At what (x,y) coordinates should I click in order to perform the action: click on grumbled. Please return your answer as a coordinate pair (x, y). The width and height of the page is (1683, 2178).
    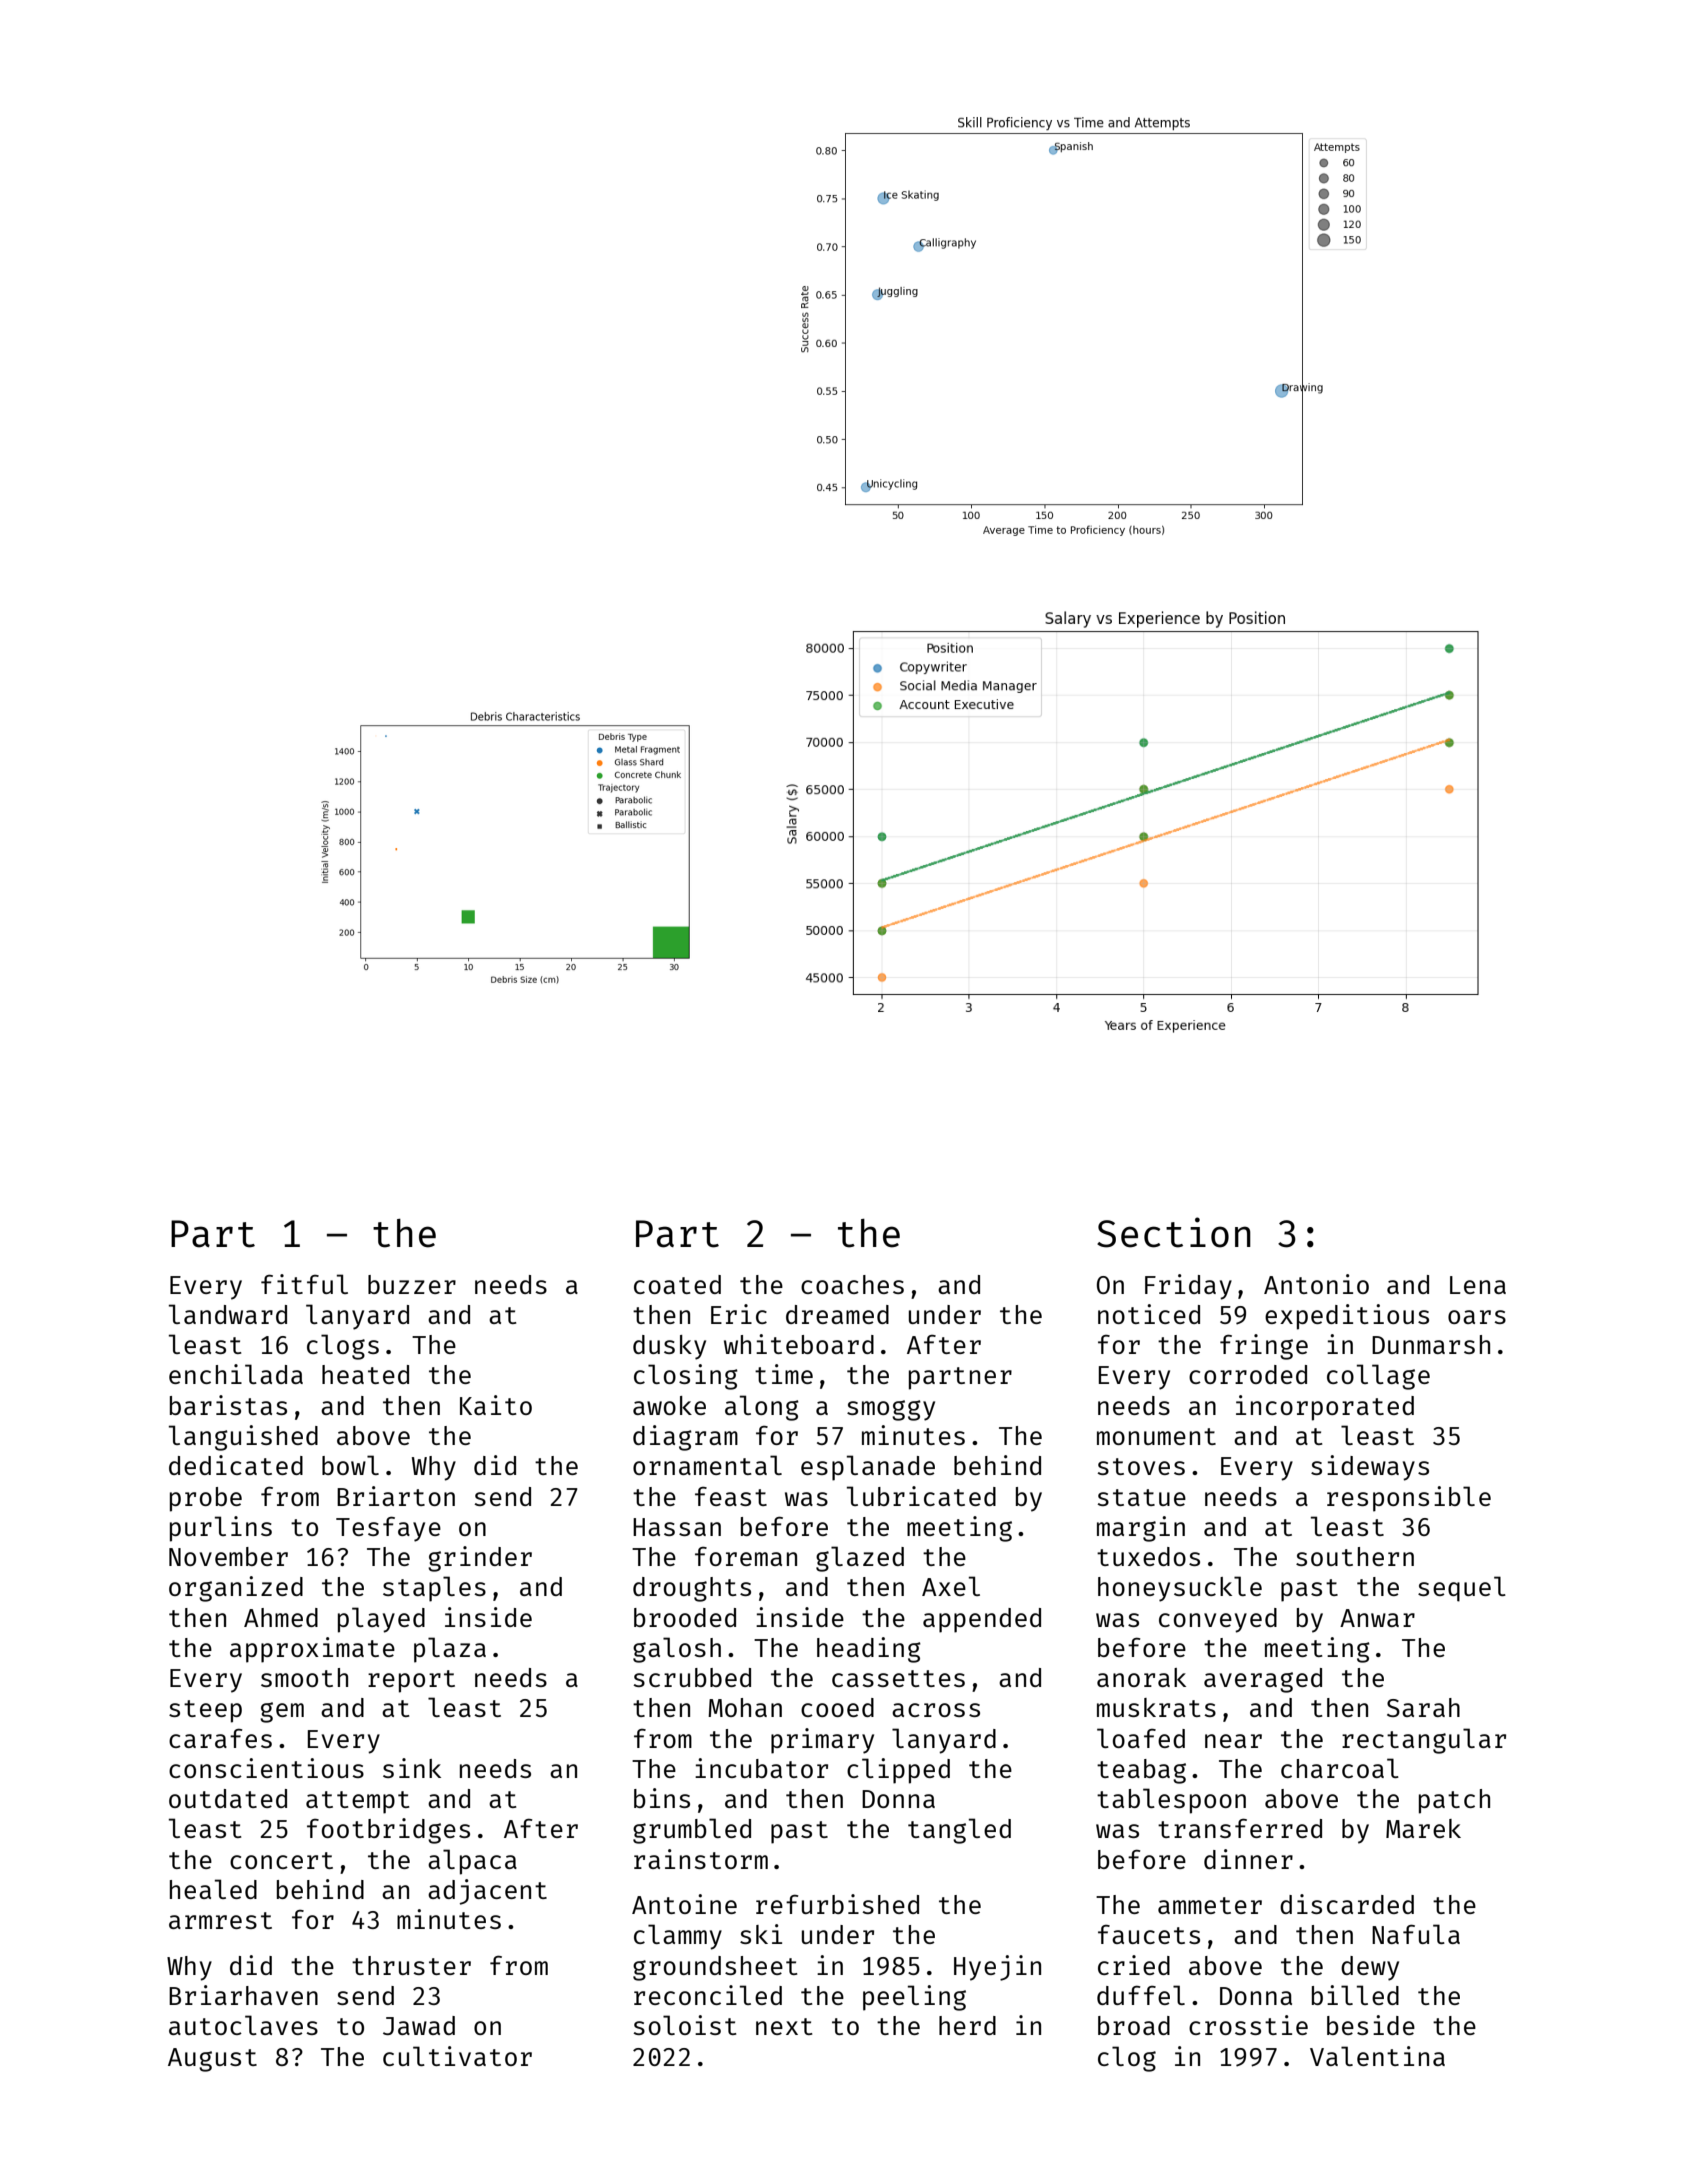
    Looking at the image, I should click on (692, 1831).
